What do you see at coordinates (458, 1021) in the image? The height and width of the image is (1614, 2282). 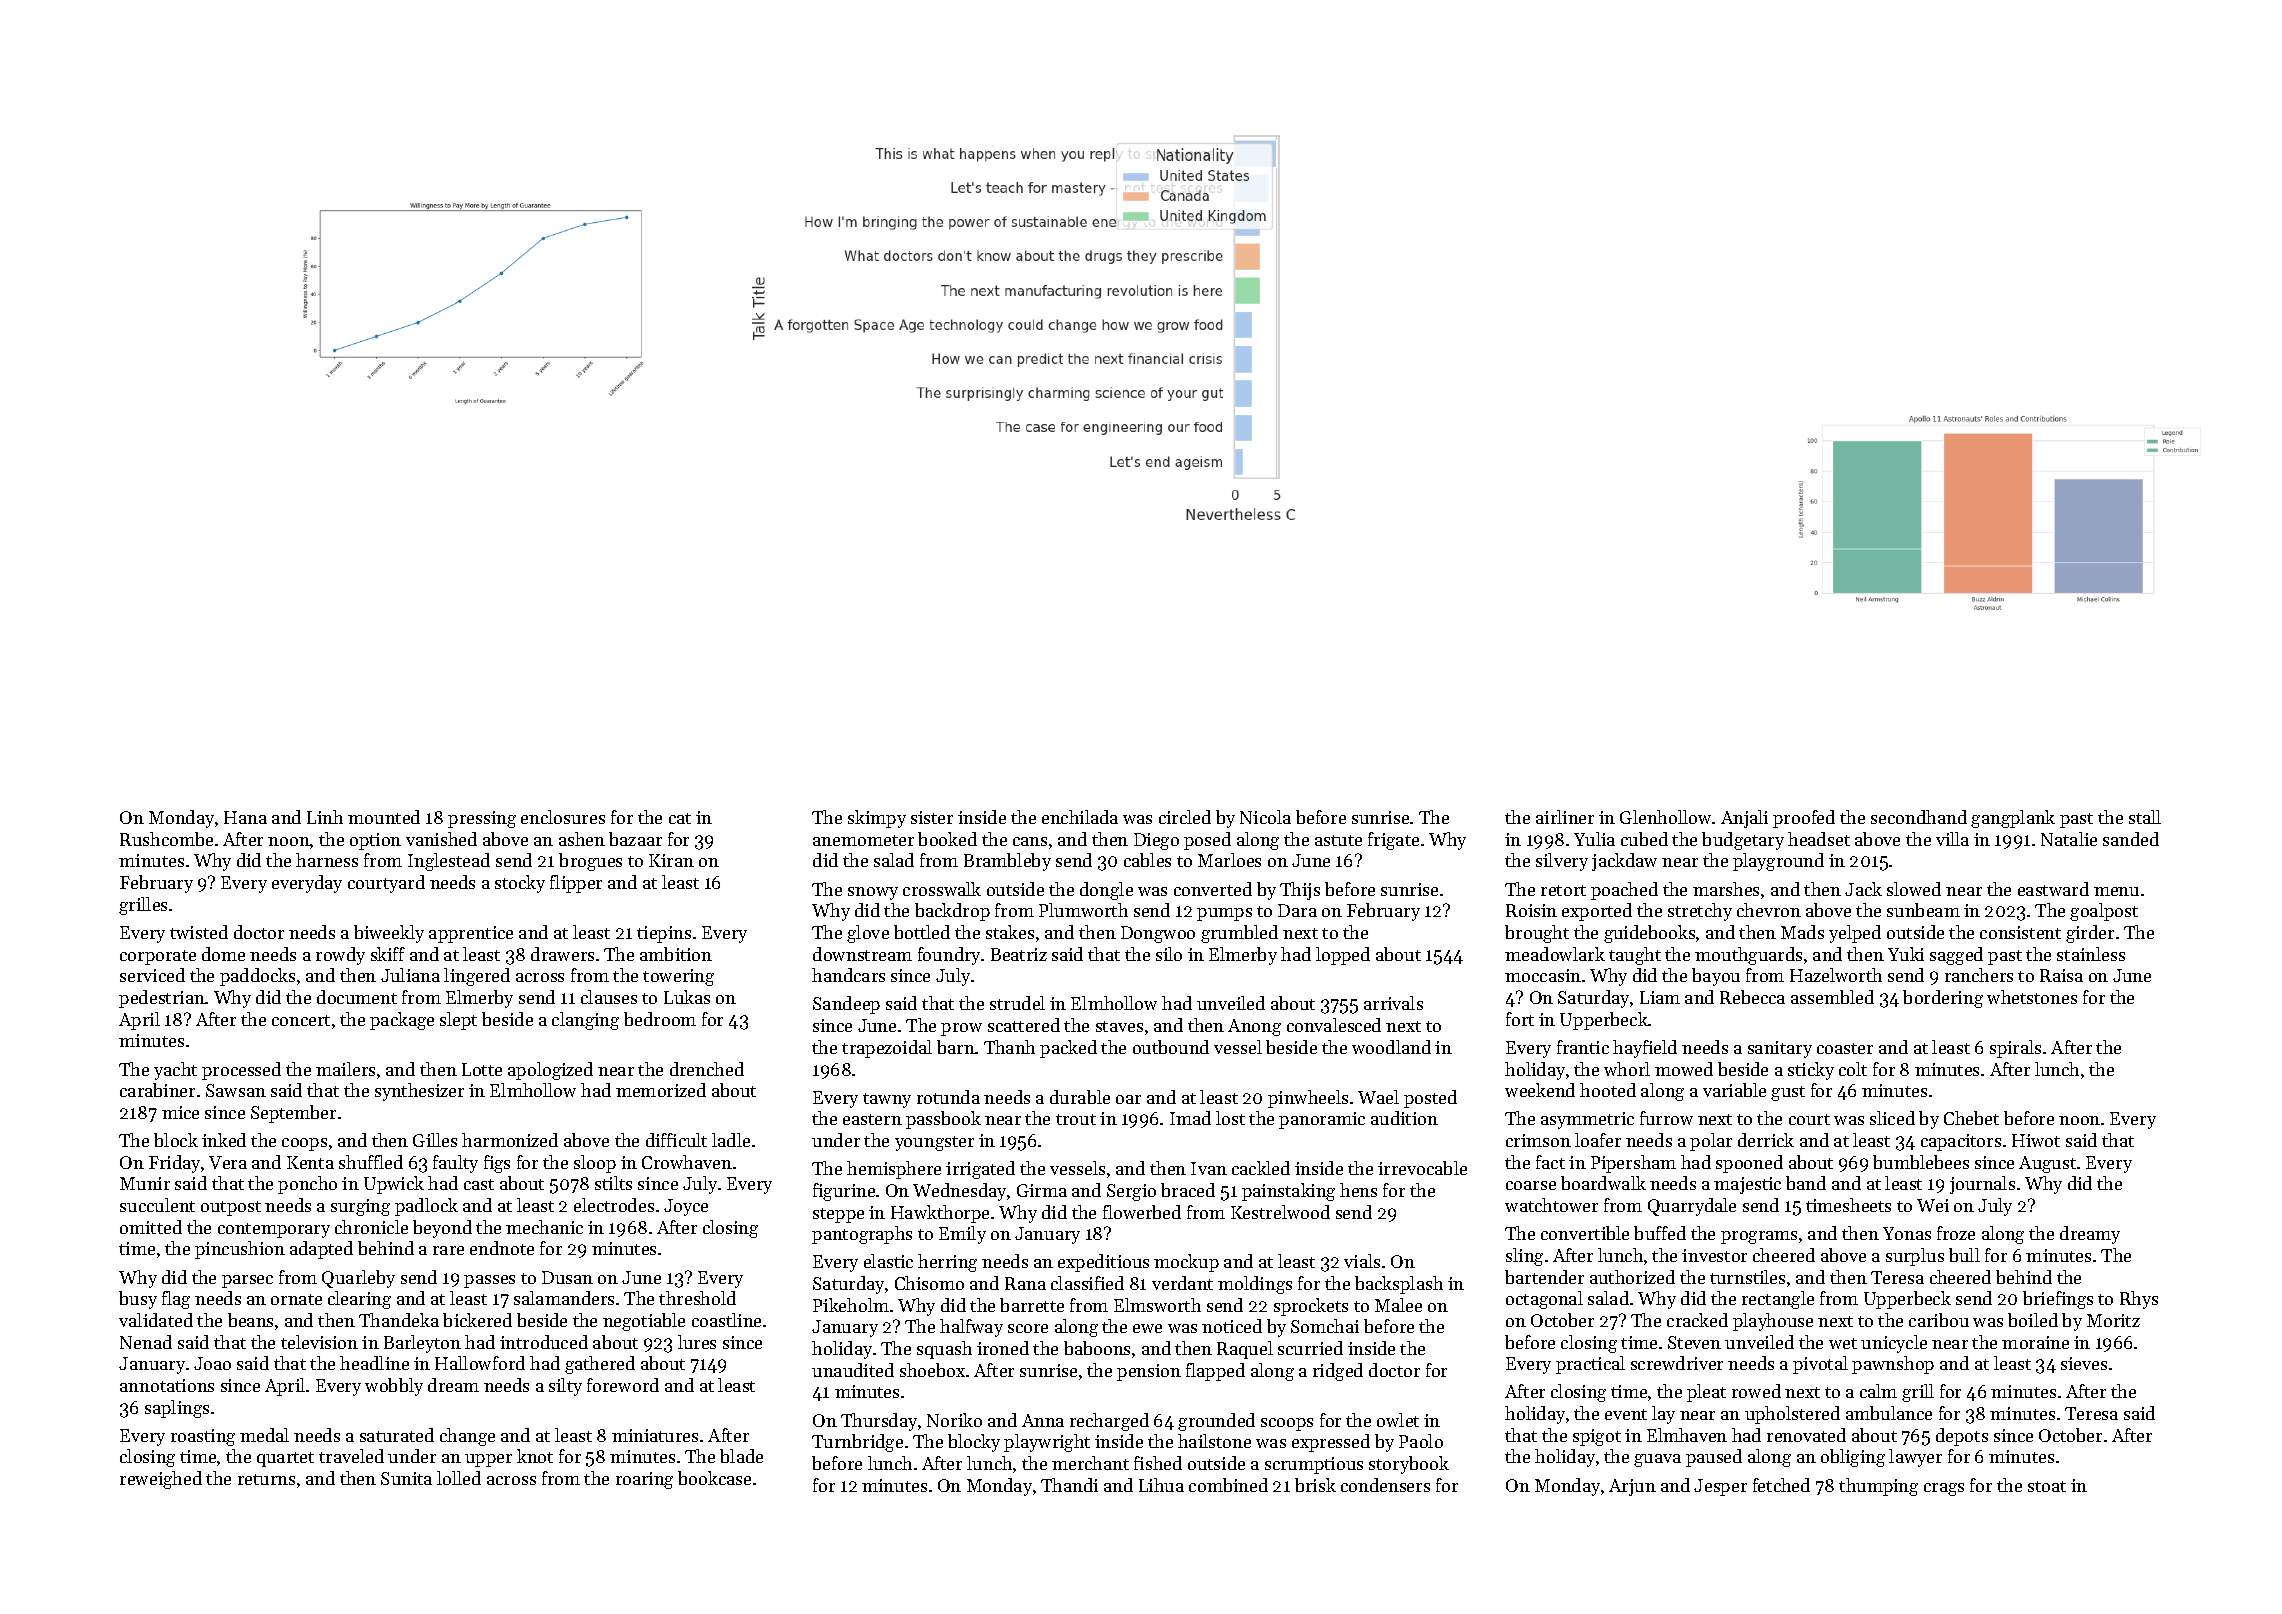 I see `slept` at bounding box center [458, 1021].
